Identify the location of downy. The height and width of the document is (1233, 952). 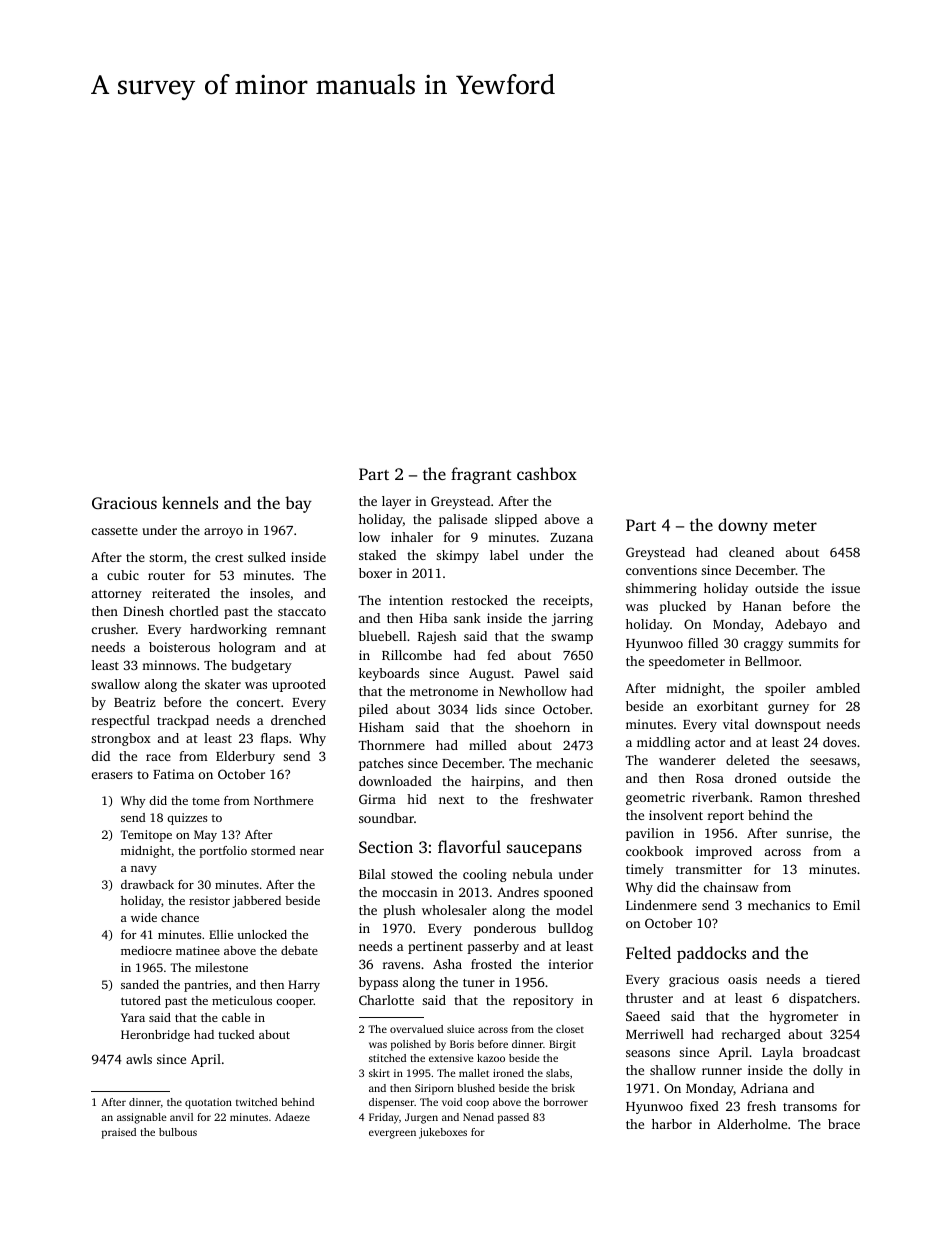
(743, 526).
